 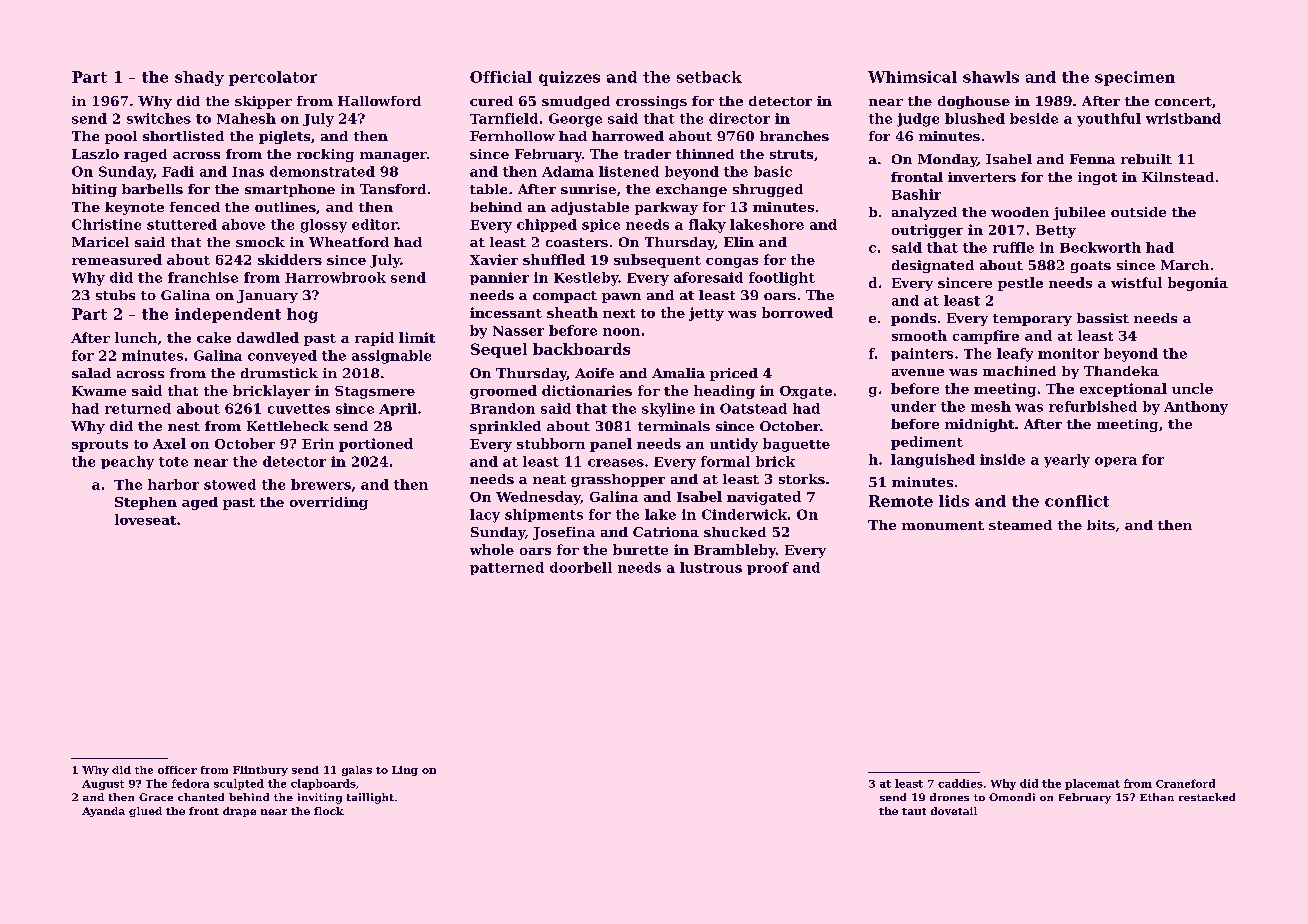 What do you see at coordinates (1020, 284) in the page?
I see `pestle` at bounding box center [1020, 284].
